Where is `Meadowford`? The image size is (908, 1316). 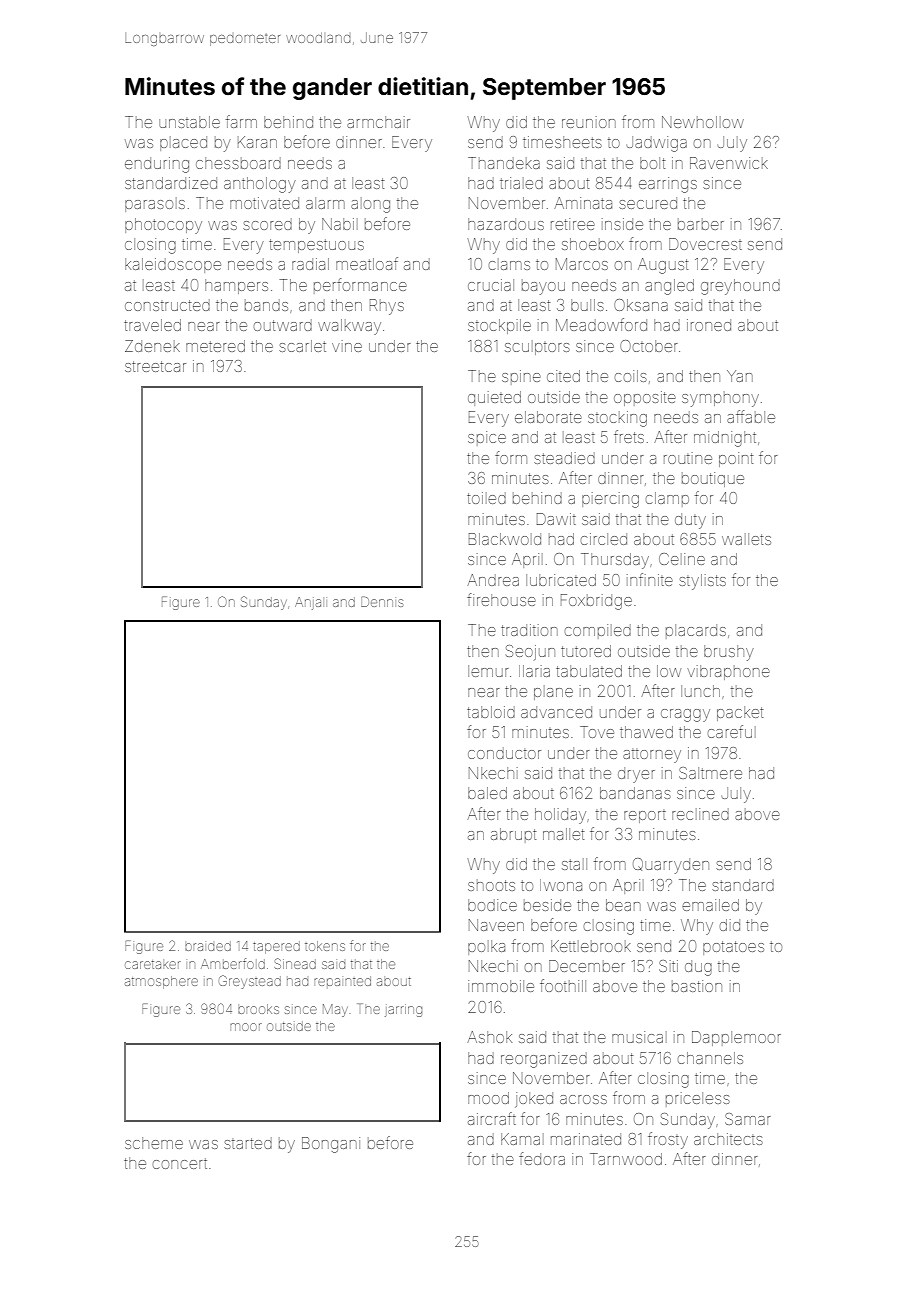
Meadowford is located at coordinates (601, 324).
